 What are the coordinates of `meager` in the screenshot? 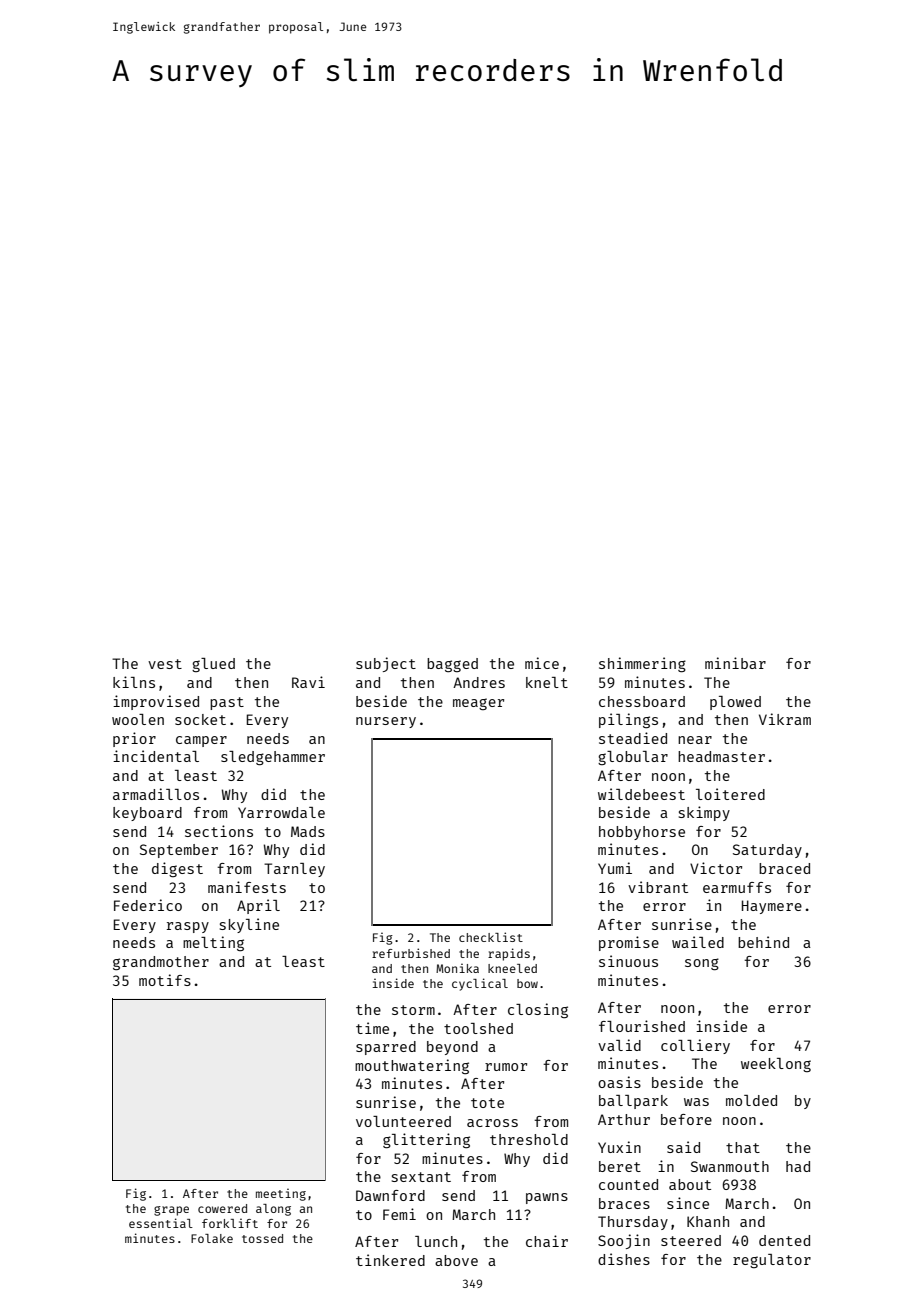 It's located at (478, 704).
